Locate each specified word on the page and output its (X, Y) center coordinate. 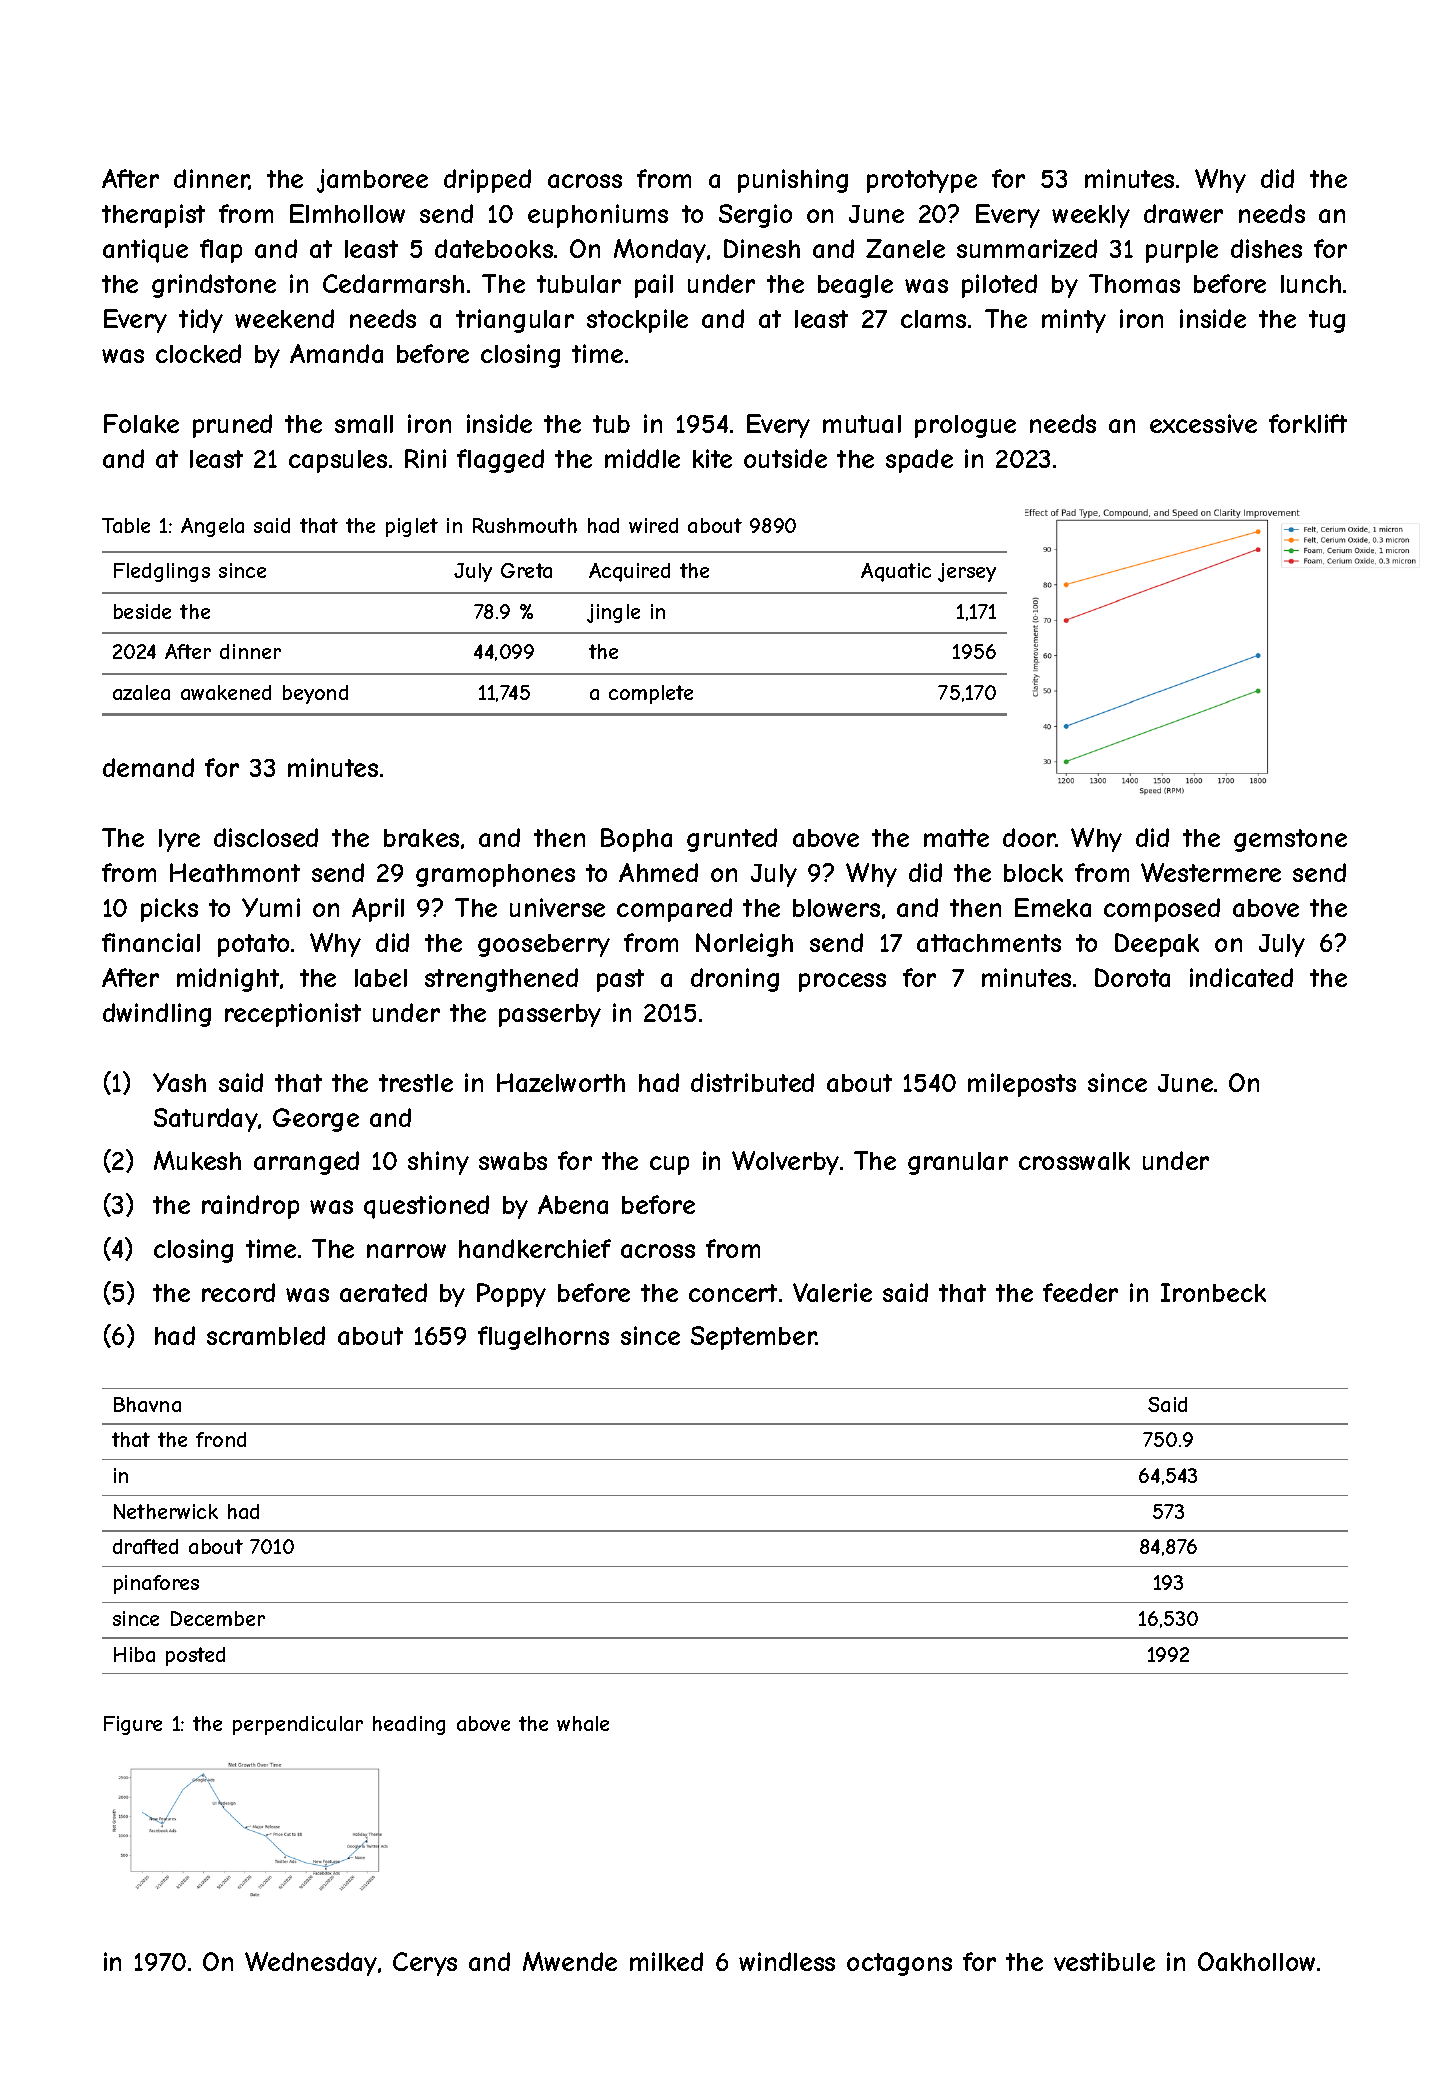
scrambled (266, 1335)
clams (933, 319)
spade (919, 461)
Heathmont (235, 872)
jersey (967, 572)
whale (583, 1723)
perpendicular (298, 1725)
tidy (201, 321)
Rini (425, 458)
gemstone (1290, 840)
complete (651, 694)
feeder (1080, 1292)
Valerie (832, 1292)
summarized (1027, 248)
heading (409, 1725)
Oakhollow (1256, 1961)
